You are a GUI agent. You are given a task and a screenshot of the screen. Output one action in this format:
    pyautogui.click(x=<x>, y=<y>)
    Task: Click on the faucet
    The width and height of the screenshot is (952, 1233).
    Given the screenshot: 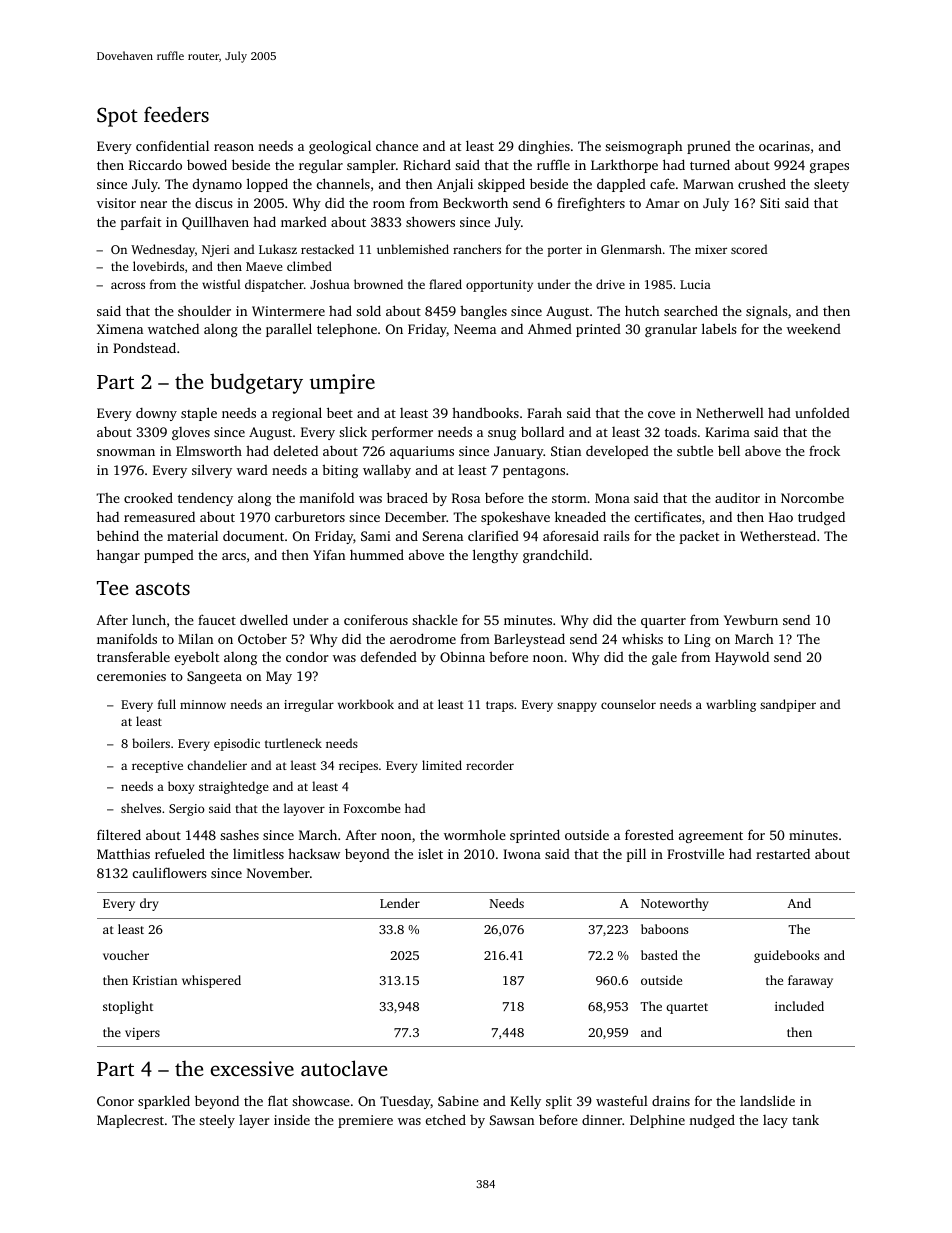 What is the action you would take?
    pyautogui.click(x=217, y=619)
